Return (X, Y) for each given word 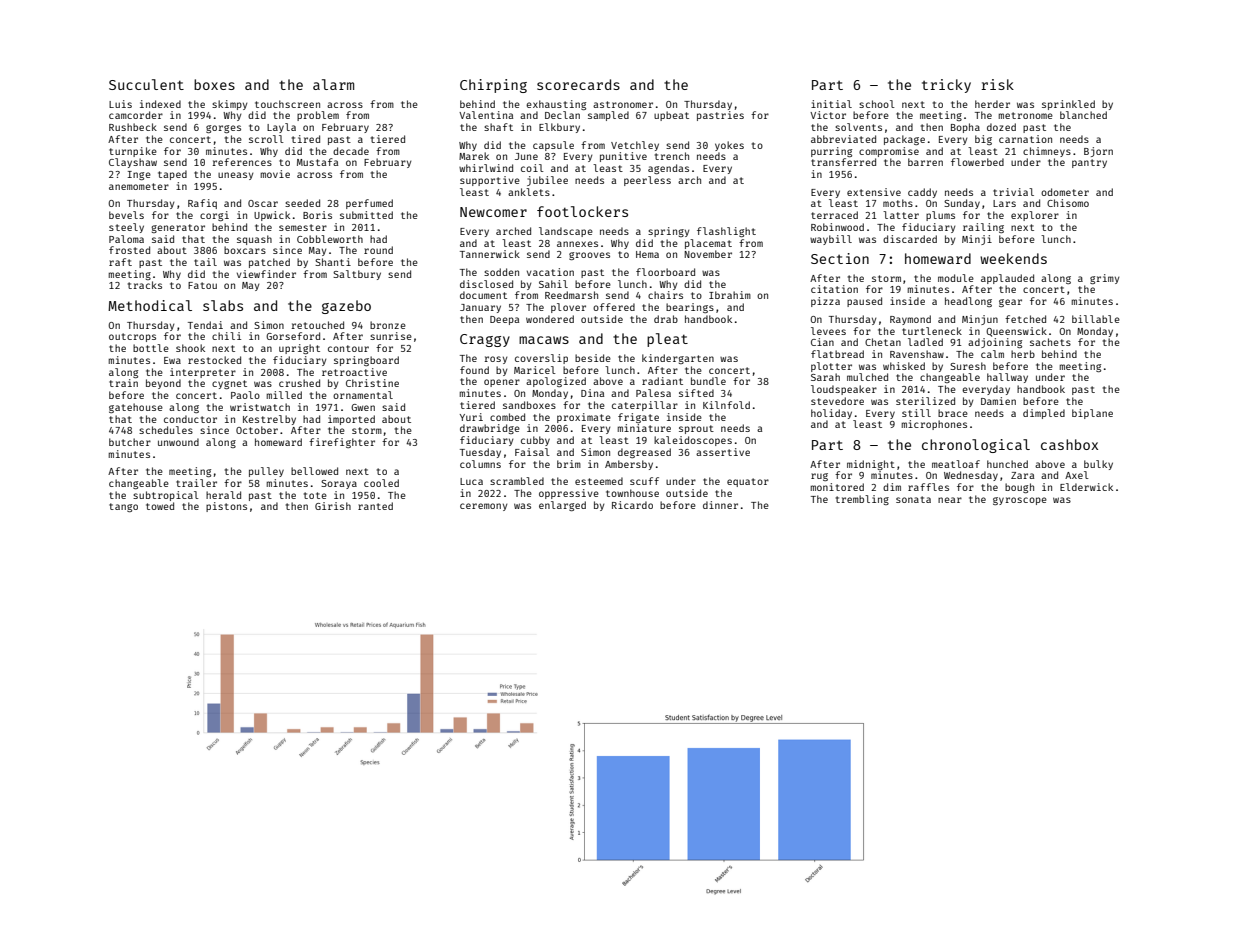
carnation (1025, 139)
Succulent (146, 84)
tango (123, 507)
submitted (366, 215)
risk (997, 84)
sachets (1050, 342)
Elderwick (1086, 487)
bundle (708, 381)
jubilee (547, 181)
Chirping (493, 86)
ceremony (483, 507)
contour (348, 348)
